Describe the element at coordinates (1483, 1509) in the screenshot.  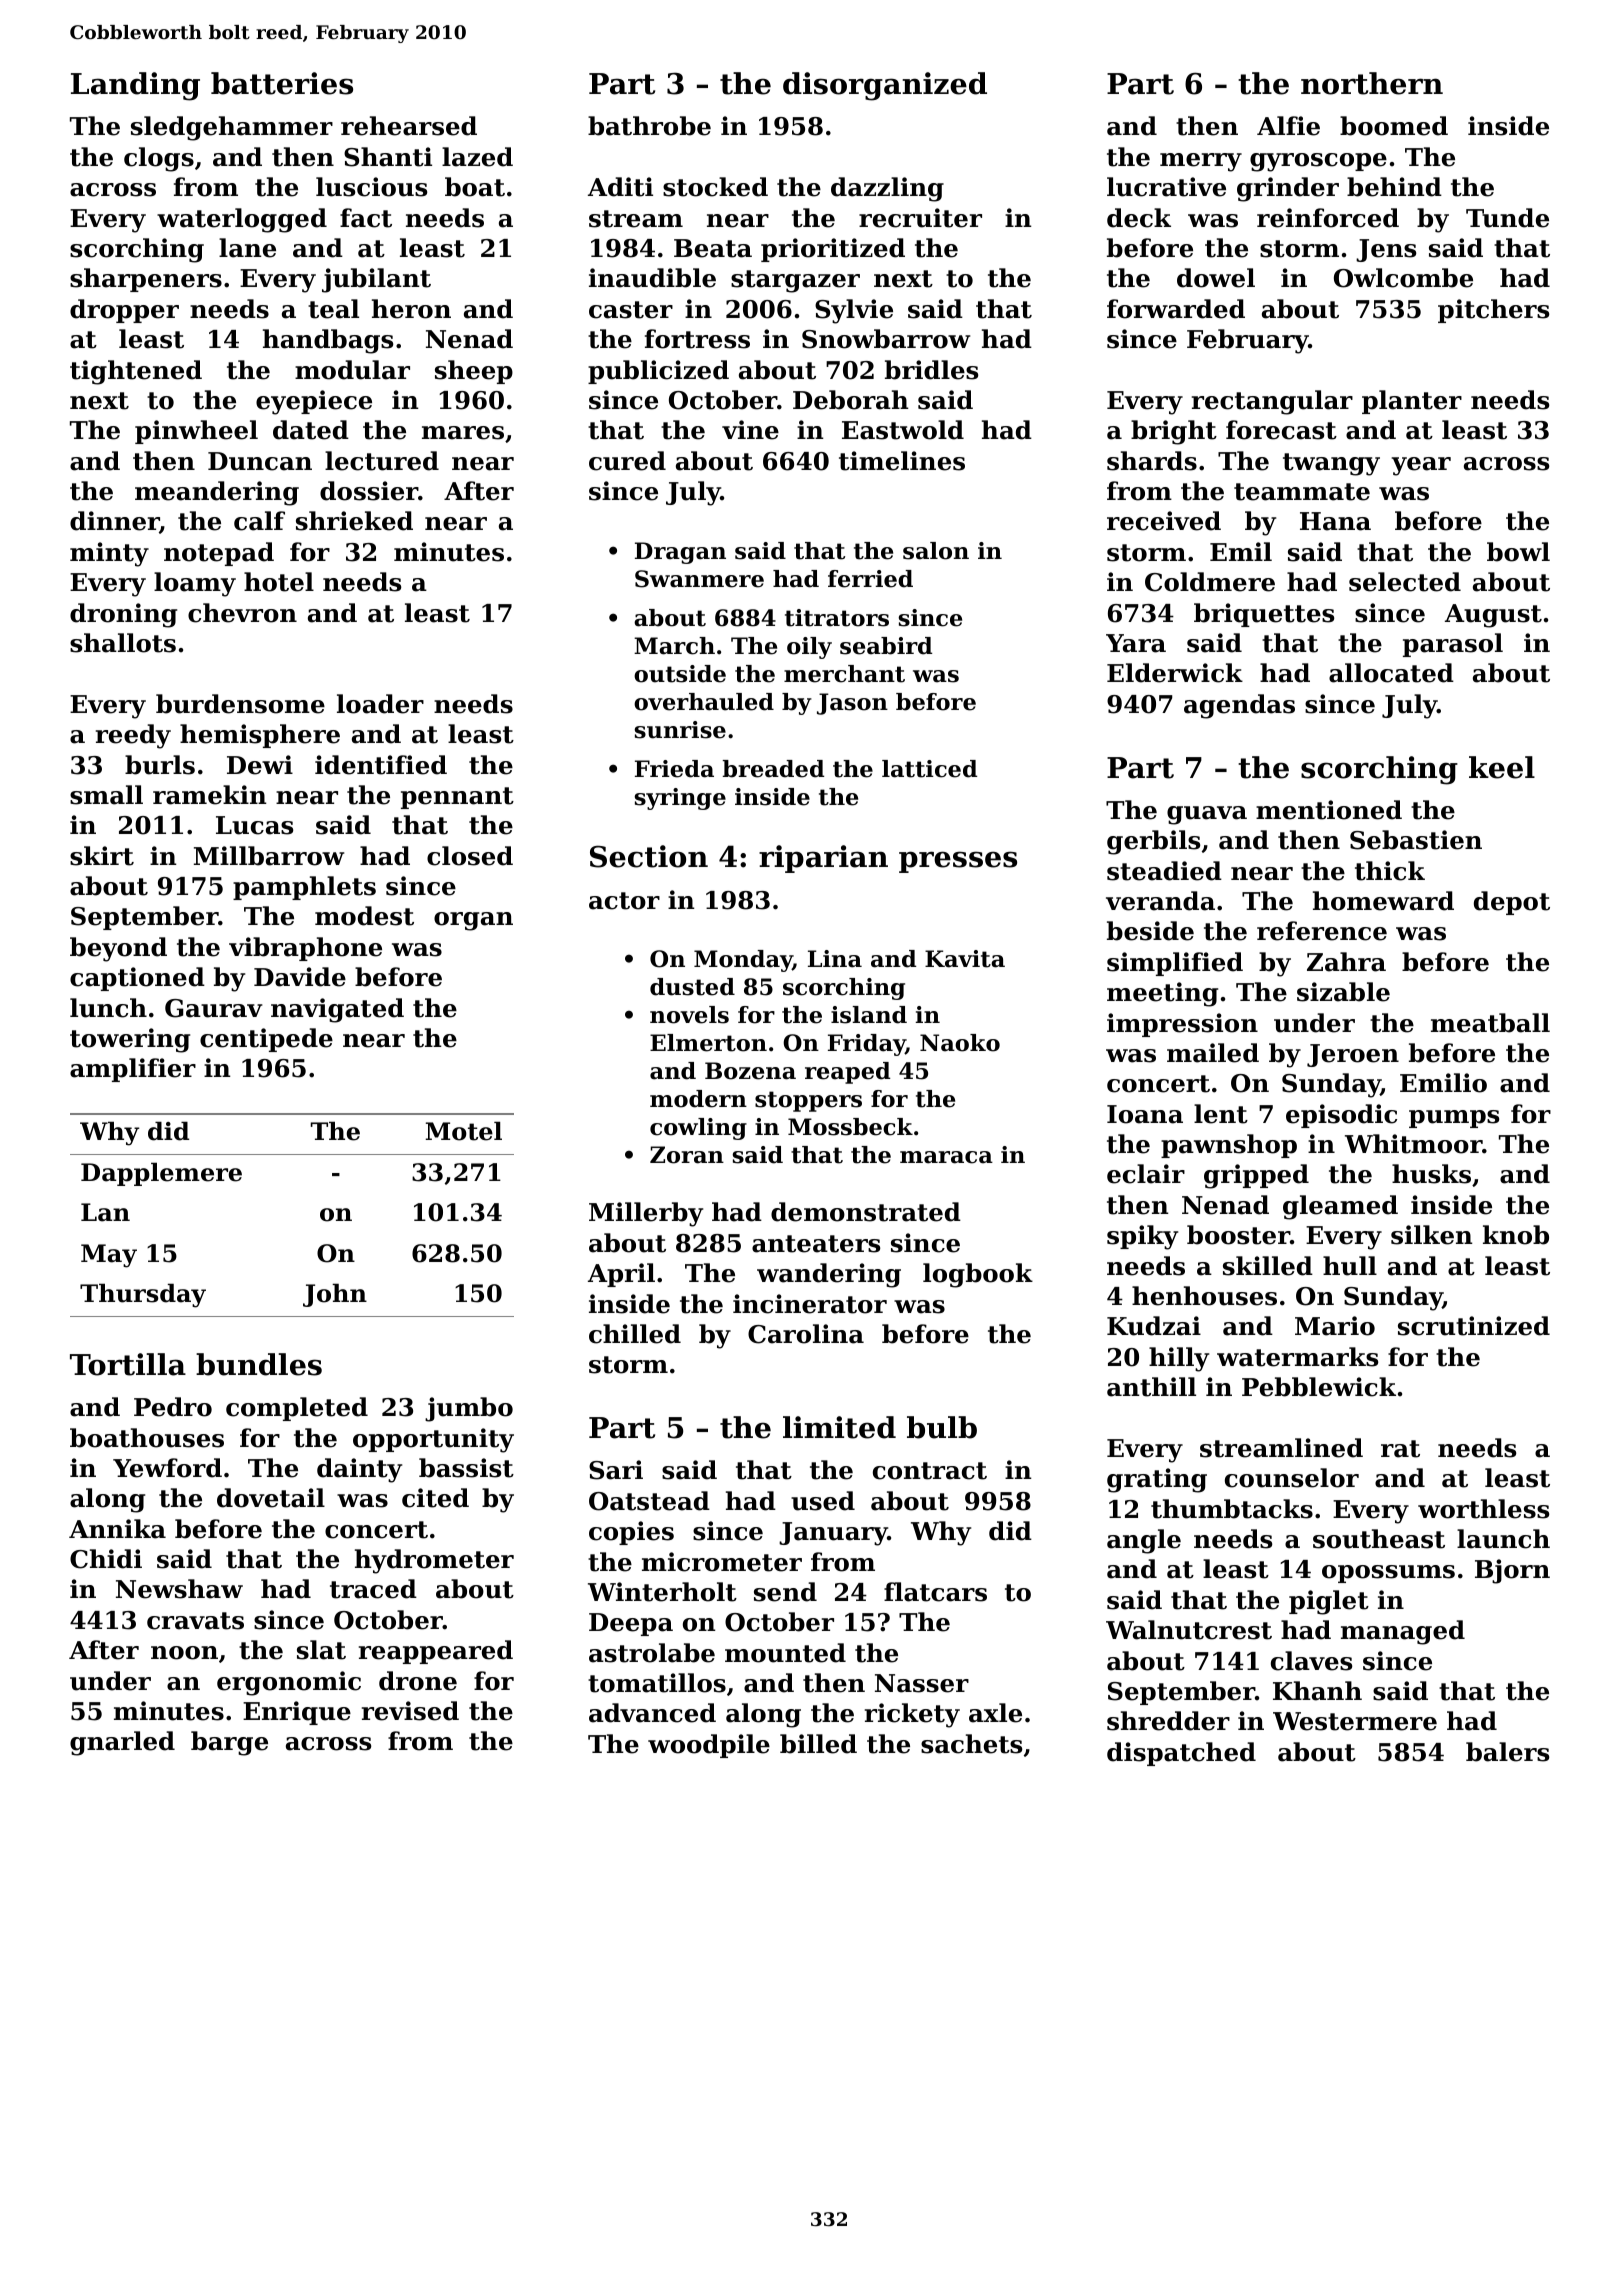
I see `worthless` at that location.
